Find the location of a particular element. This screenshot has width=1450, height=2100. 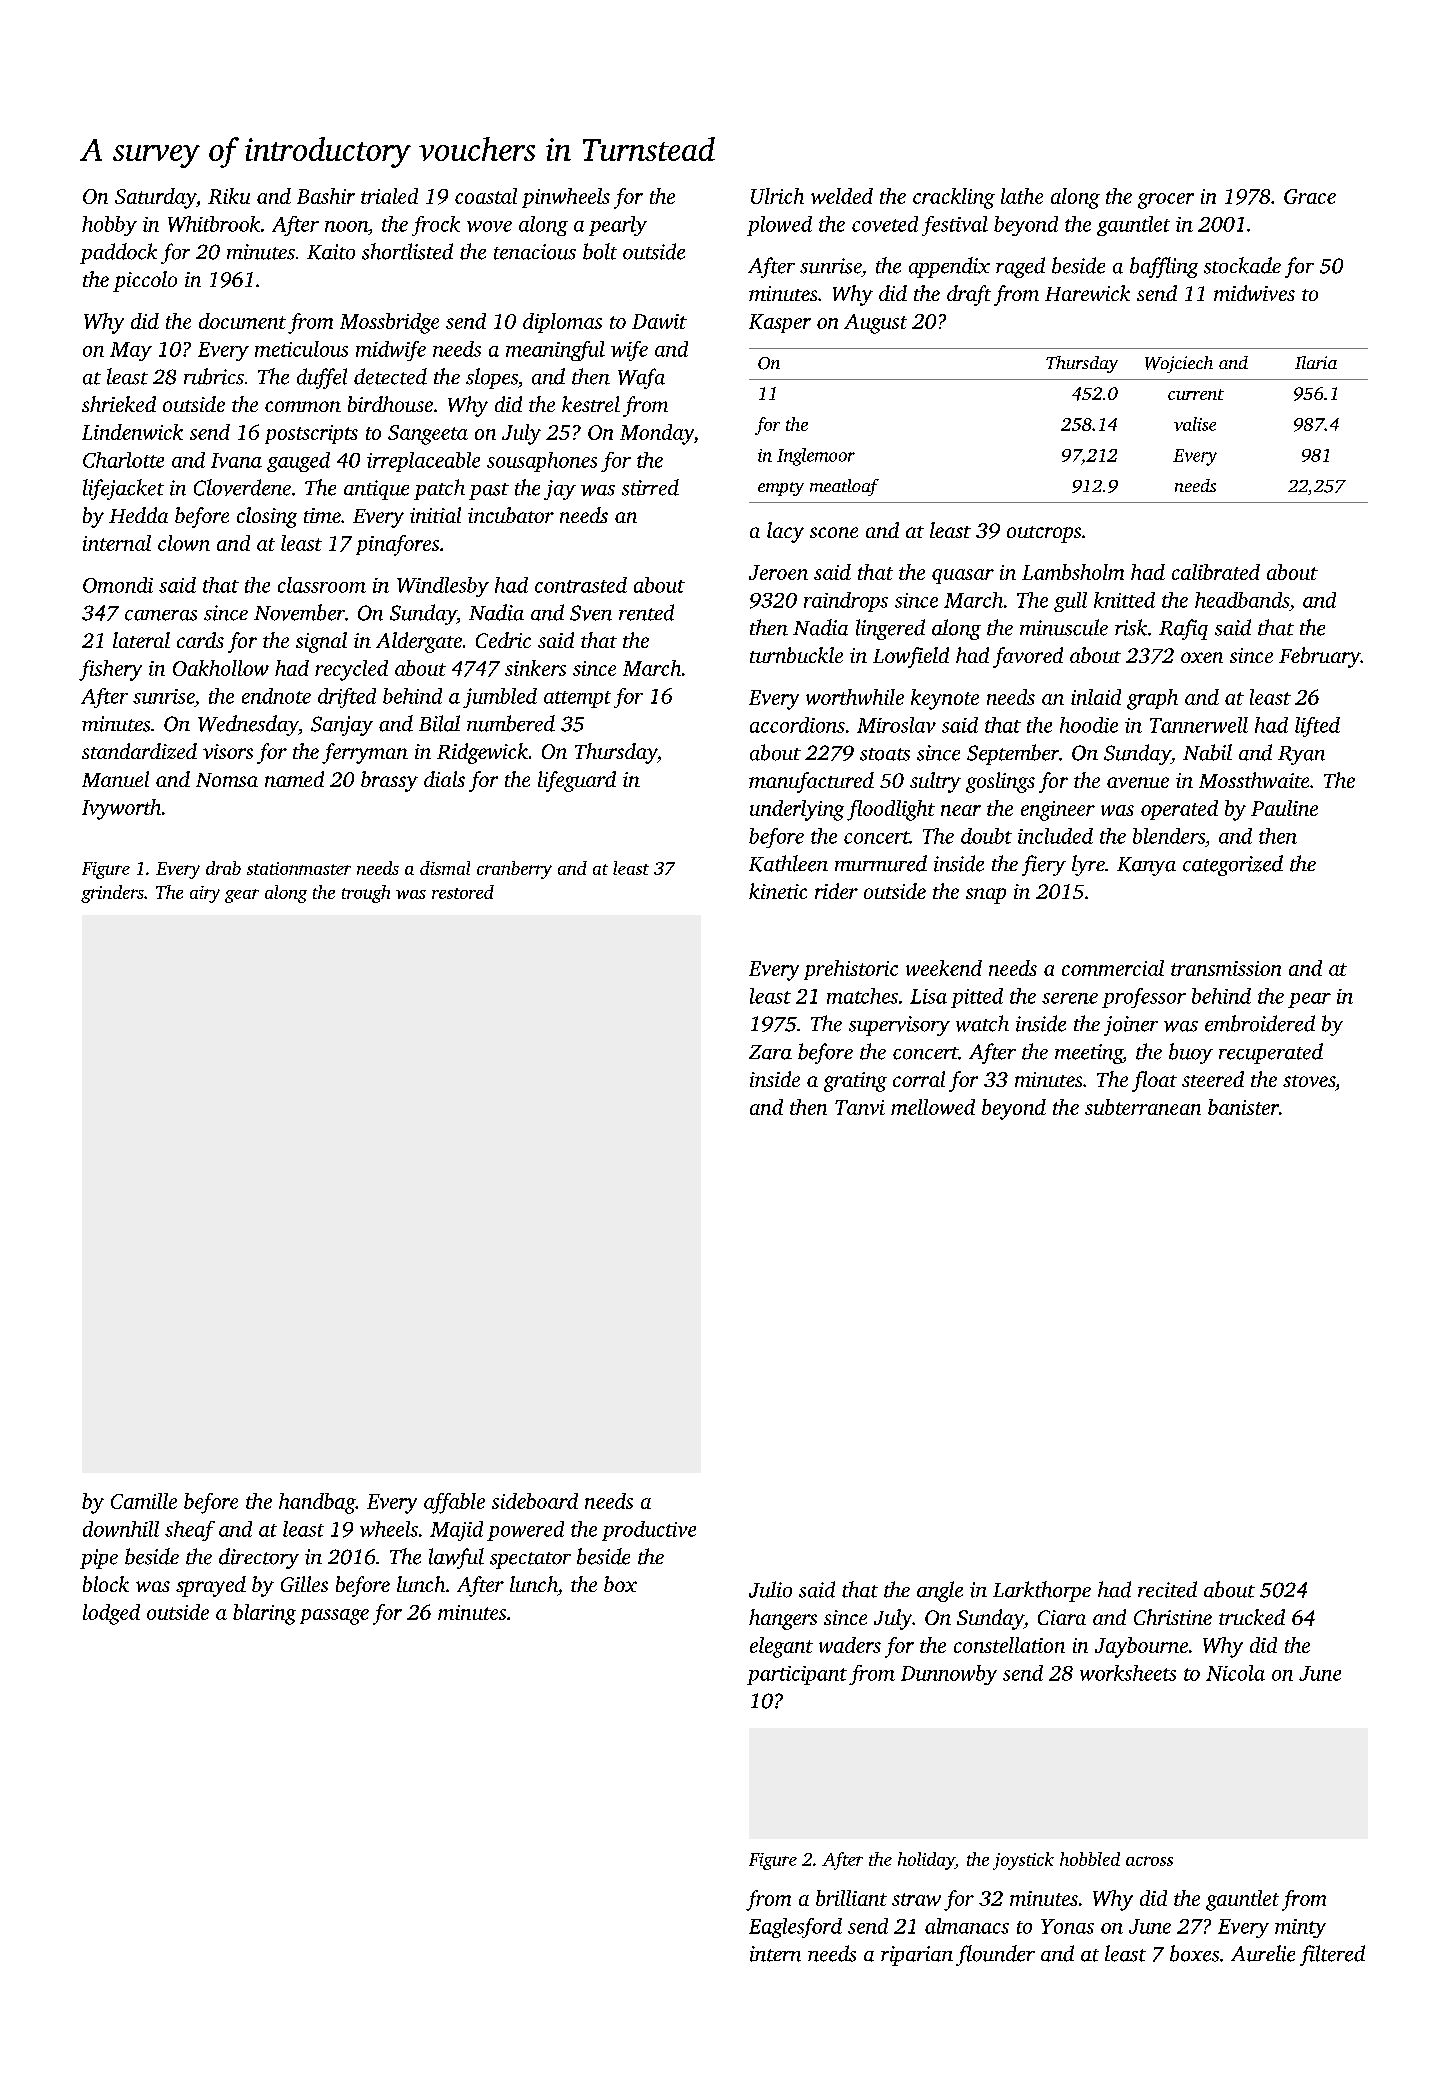

holiday is located at coordinates (926, 1861).
